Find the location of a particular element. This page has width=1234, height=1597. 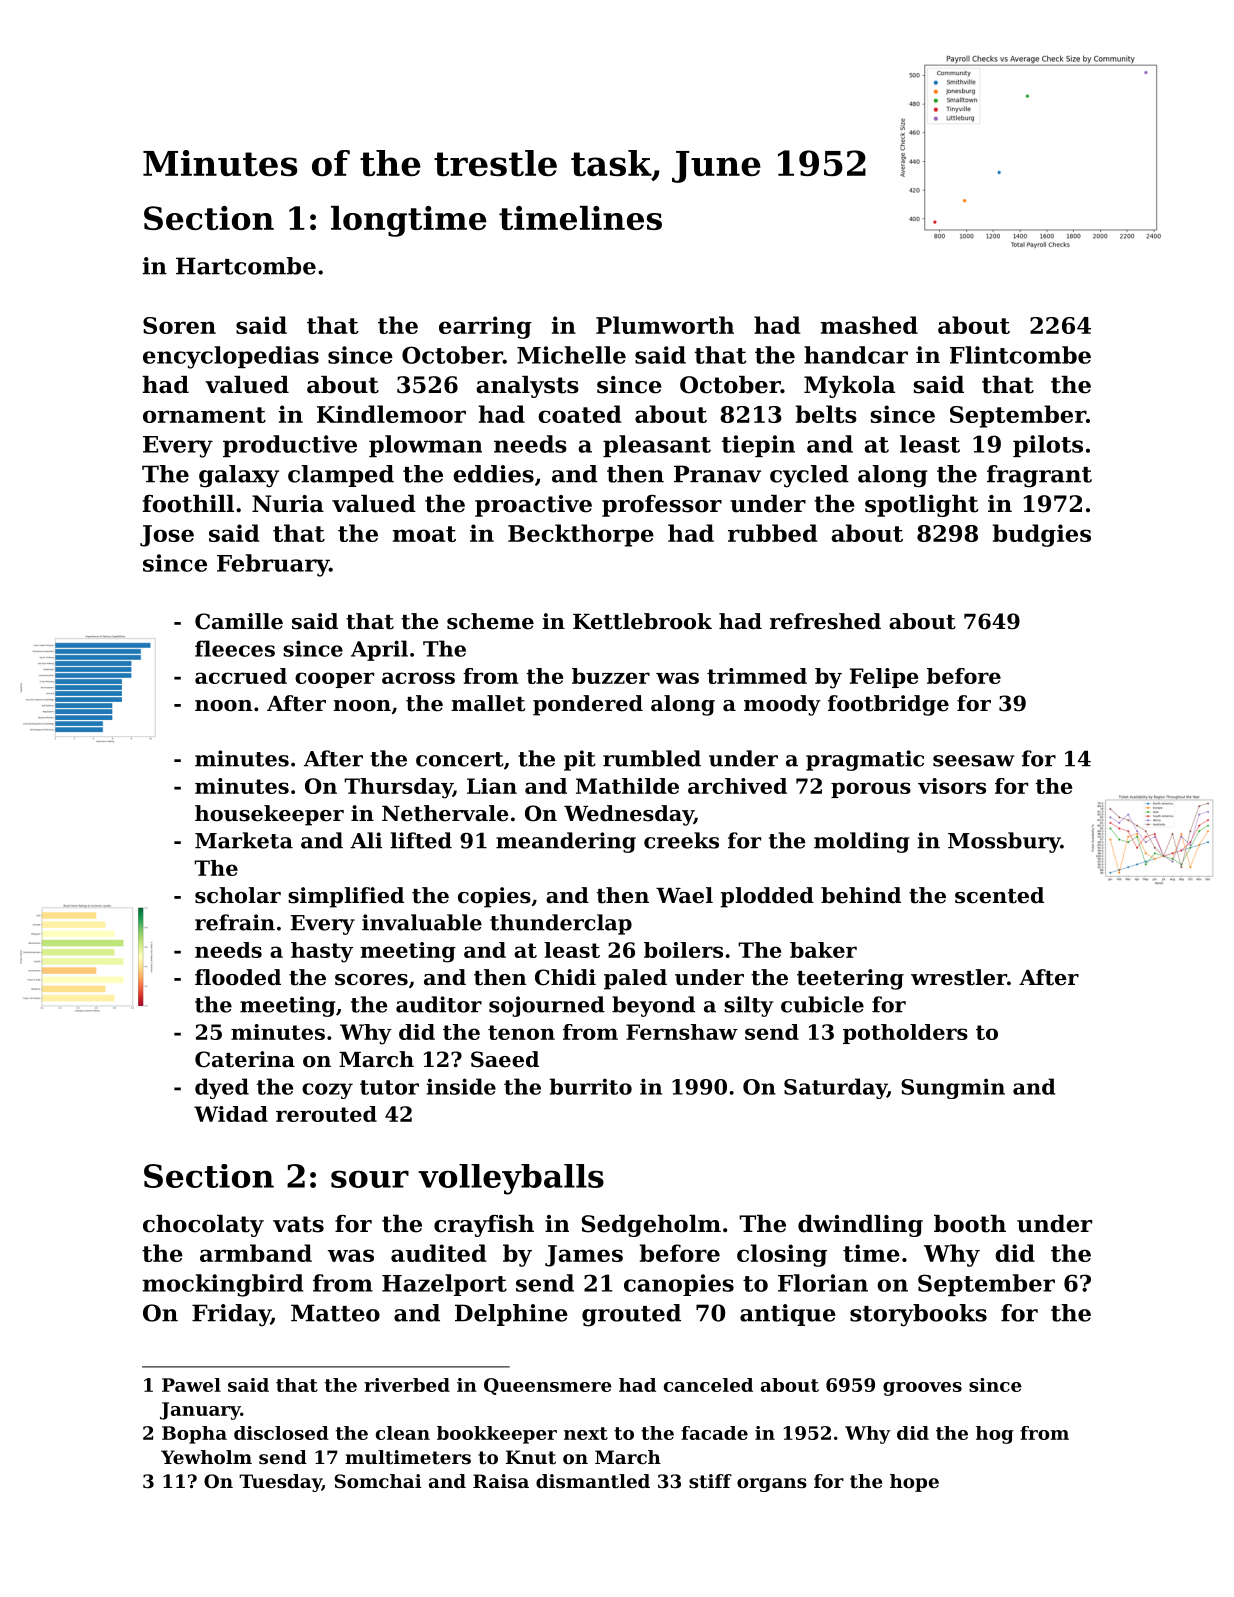

eddies is located at coordinates (493, 474).
